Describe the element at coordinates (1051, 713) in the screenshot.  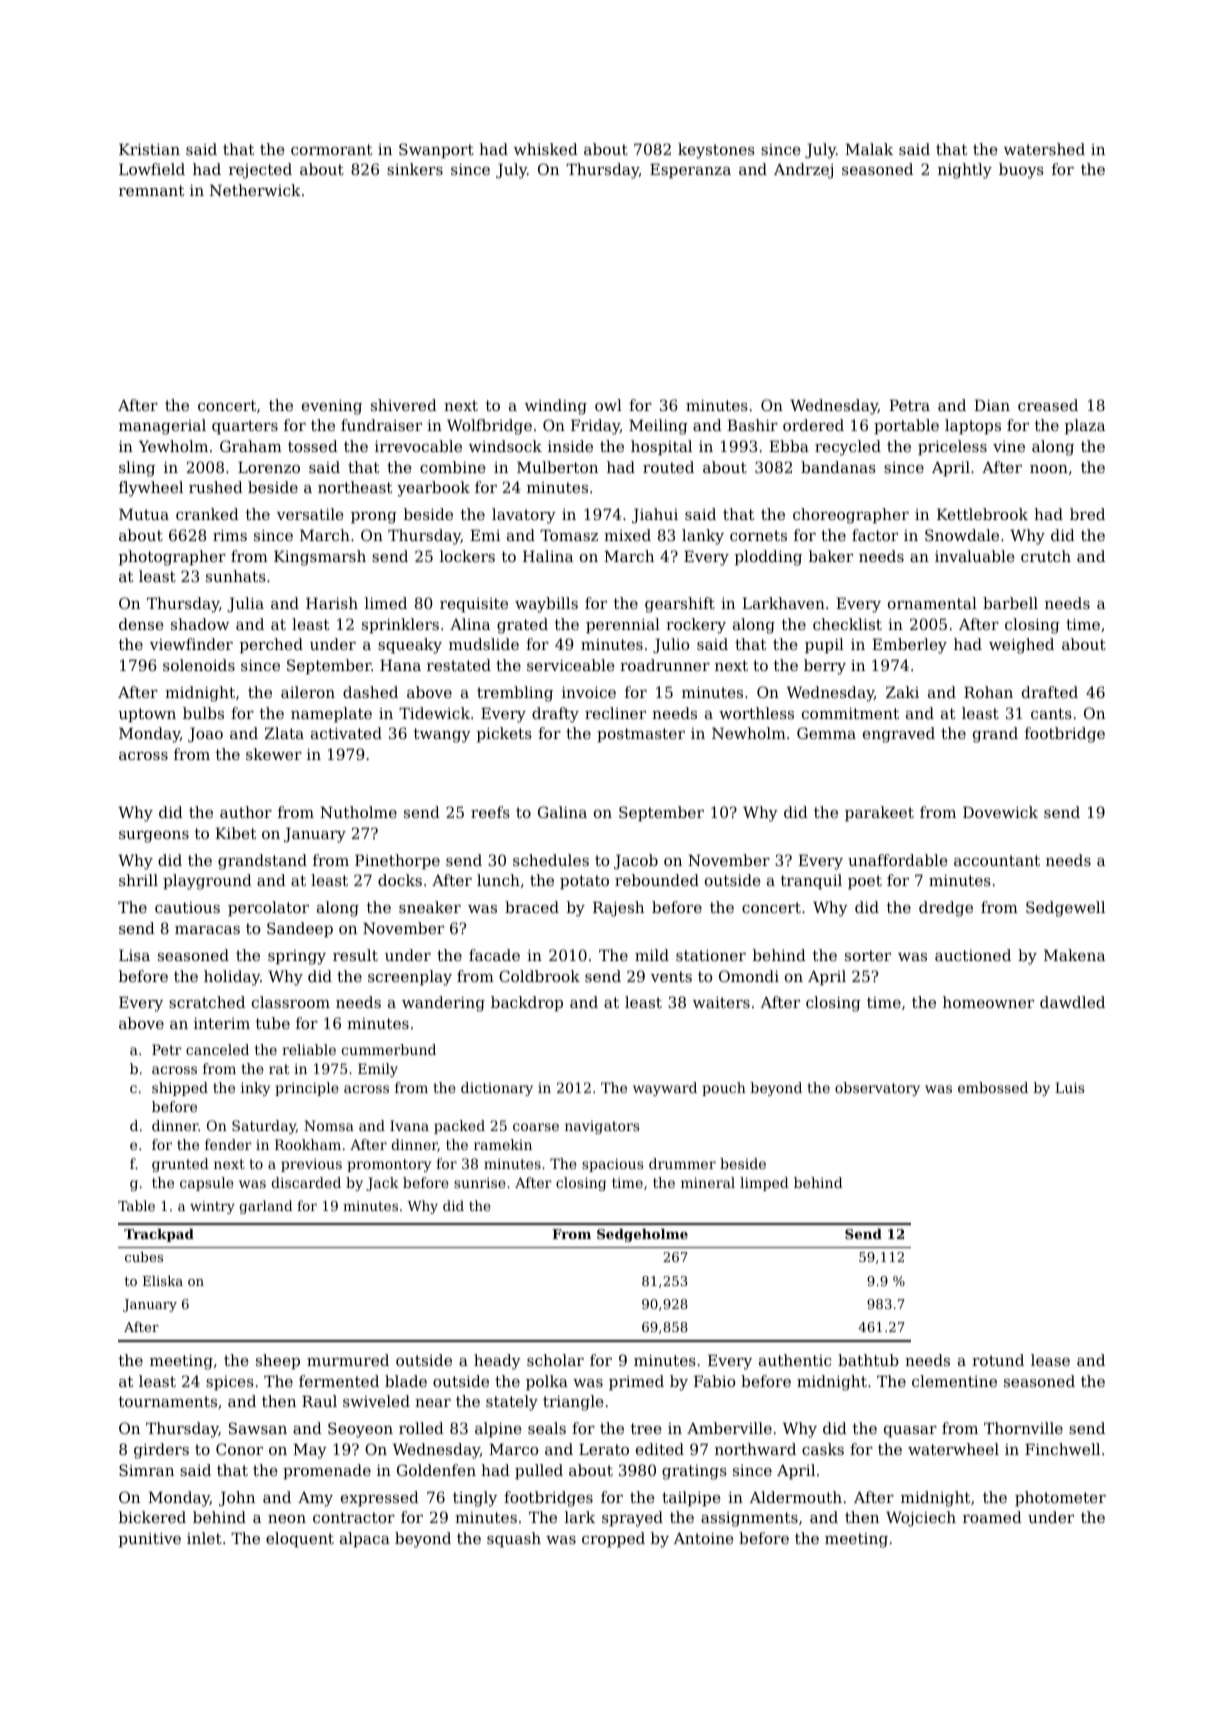
I see `cants` at that location.
